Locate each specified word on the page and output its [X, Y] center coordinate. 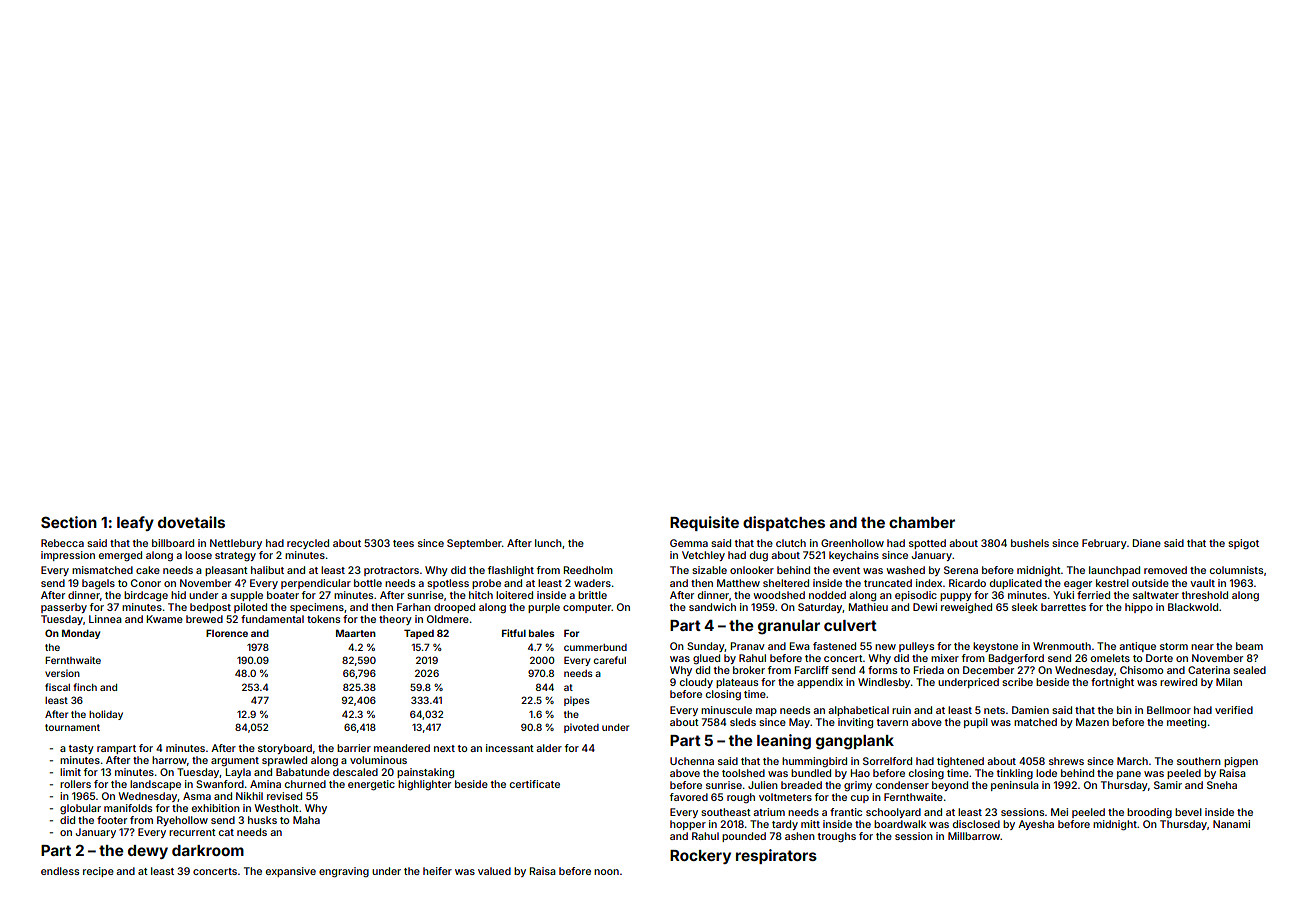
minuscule [726, 710]
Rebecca [62, 543]
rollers [75, 784]
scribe [1017, 682]
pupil [976, 723]
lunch [548, 543]
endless [60, 871]
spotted [927, 544]
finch [85, 687]
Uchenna [692, 761]
